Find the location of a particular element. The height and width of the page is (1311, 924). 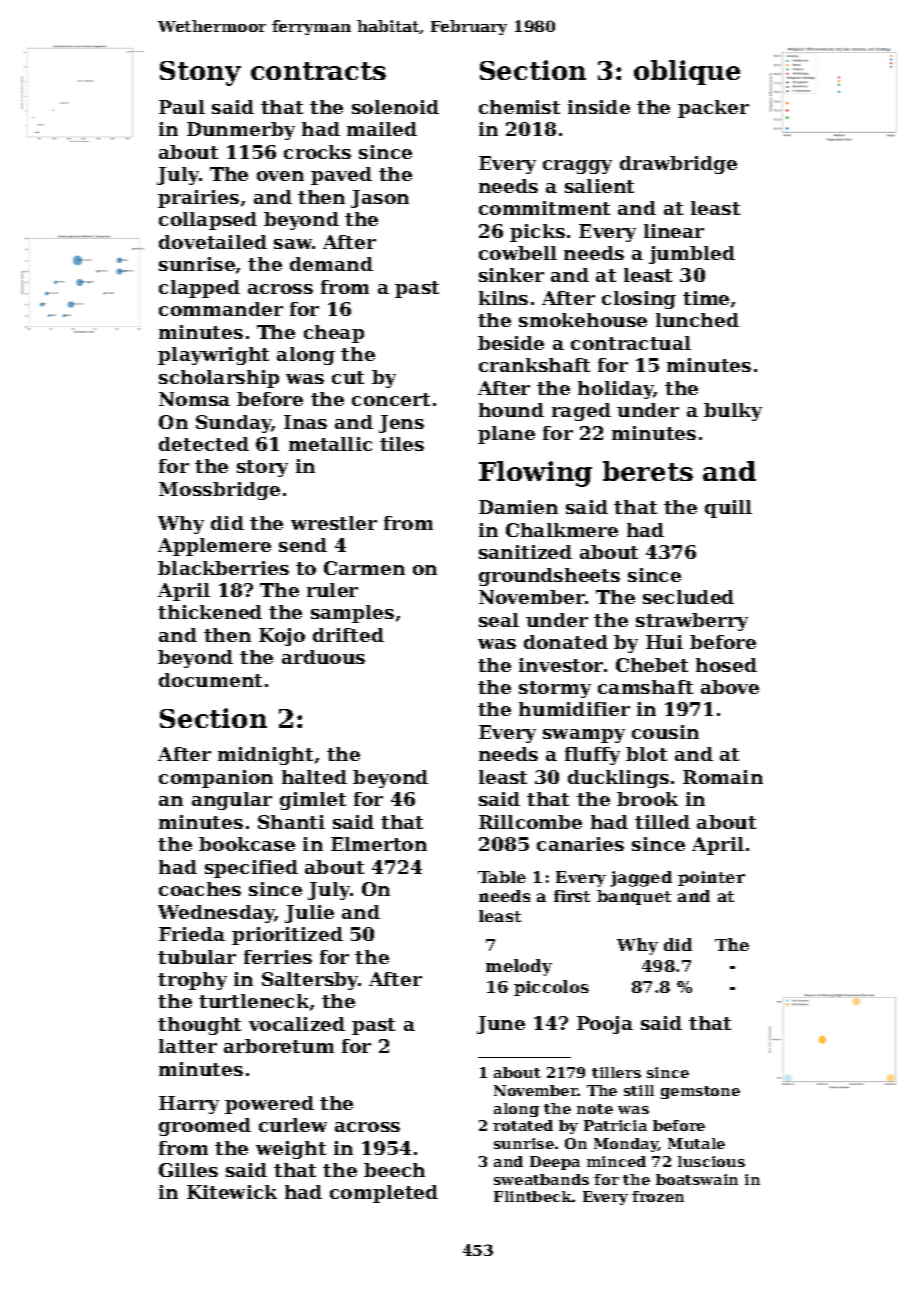

beech is located at coordinates (394, 1170).
